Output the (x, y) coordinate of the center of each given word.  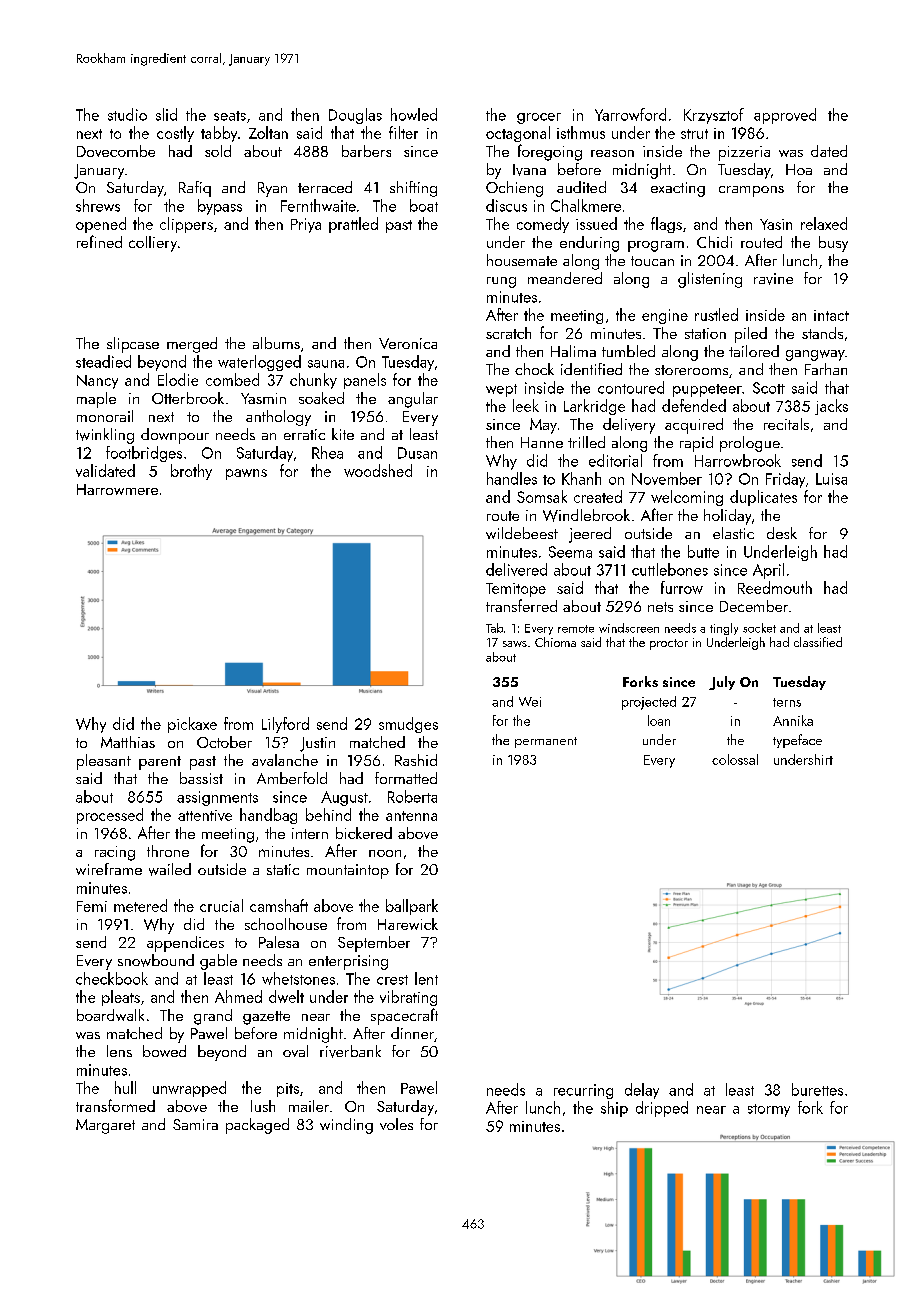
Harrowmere (117, 489)
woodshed (378, 470)
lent (426, 978)
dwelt (286, 996)
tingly (724, 629)
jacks (831, 407)
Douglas (355, 116)
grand (213, 1017)
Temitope (516, 590)
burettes (817, 1089)
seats (230, 116)
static (283, 869)
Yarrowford (630, 114)
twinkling (105, 436)
